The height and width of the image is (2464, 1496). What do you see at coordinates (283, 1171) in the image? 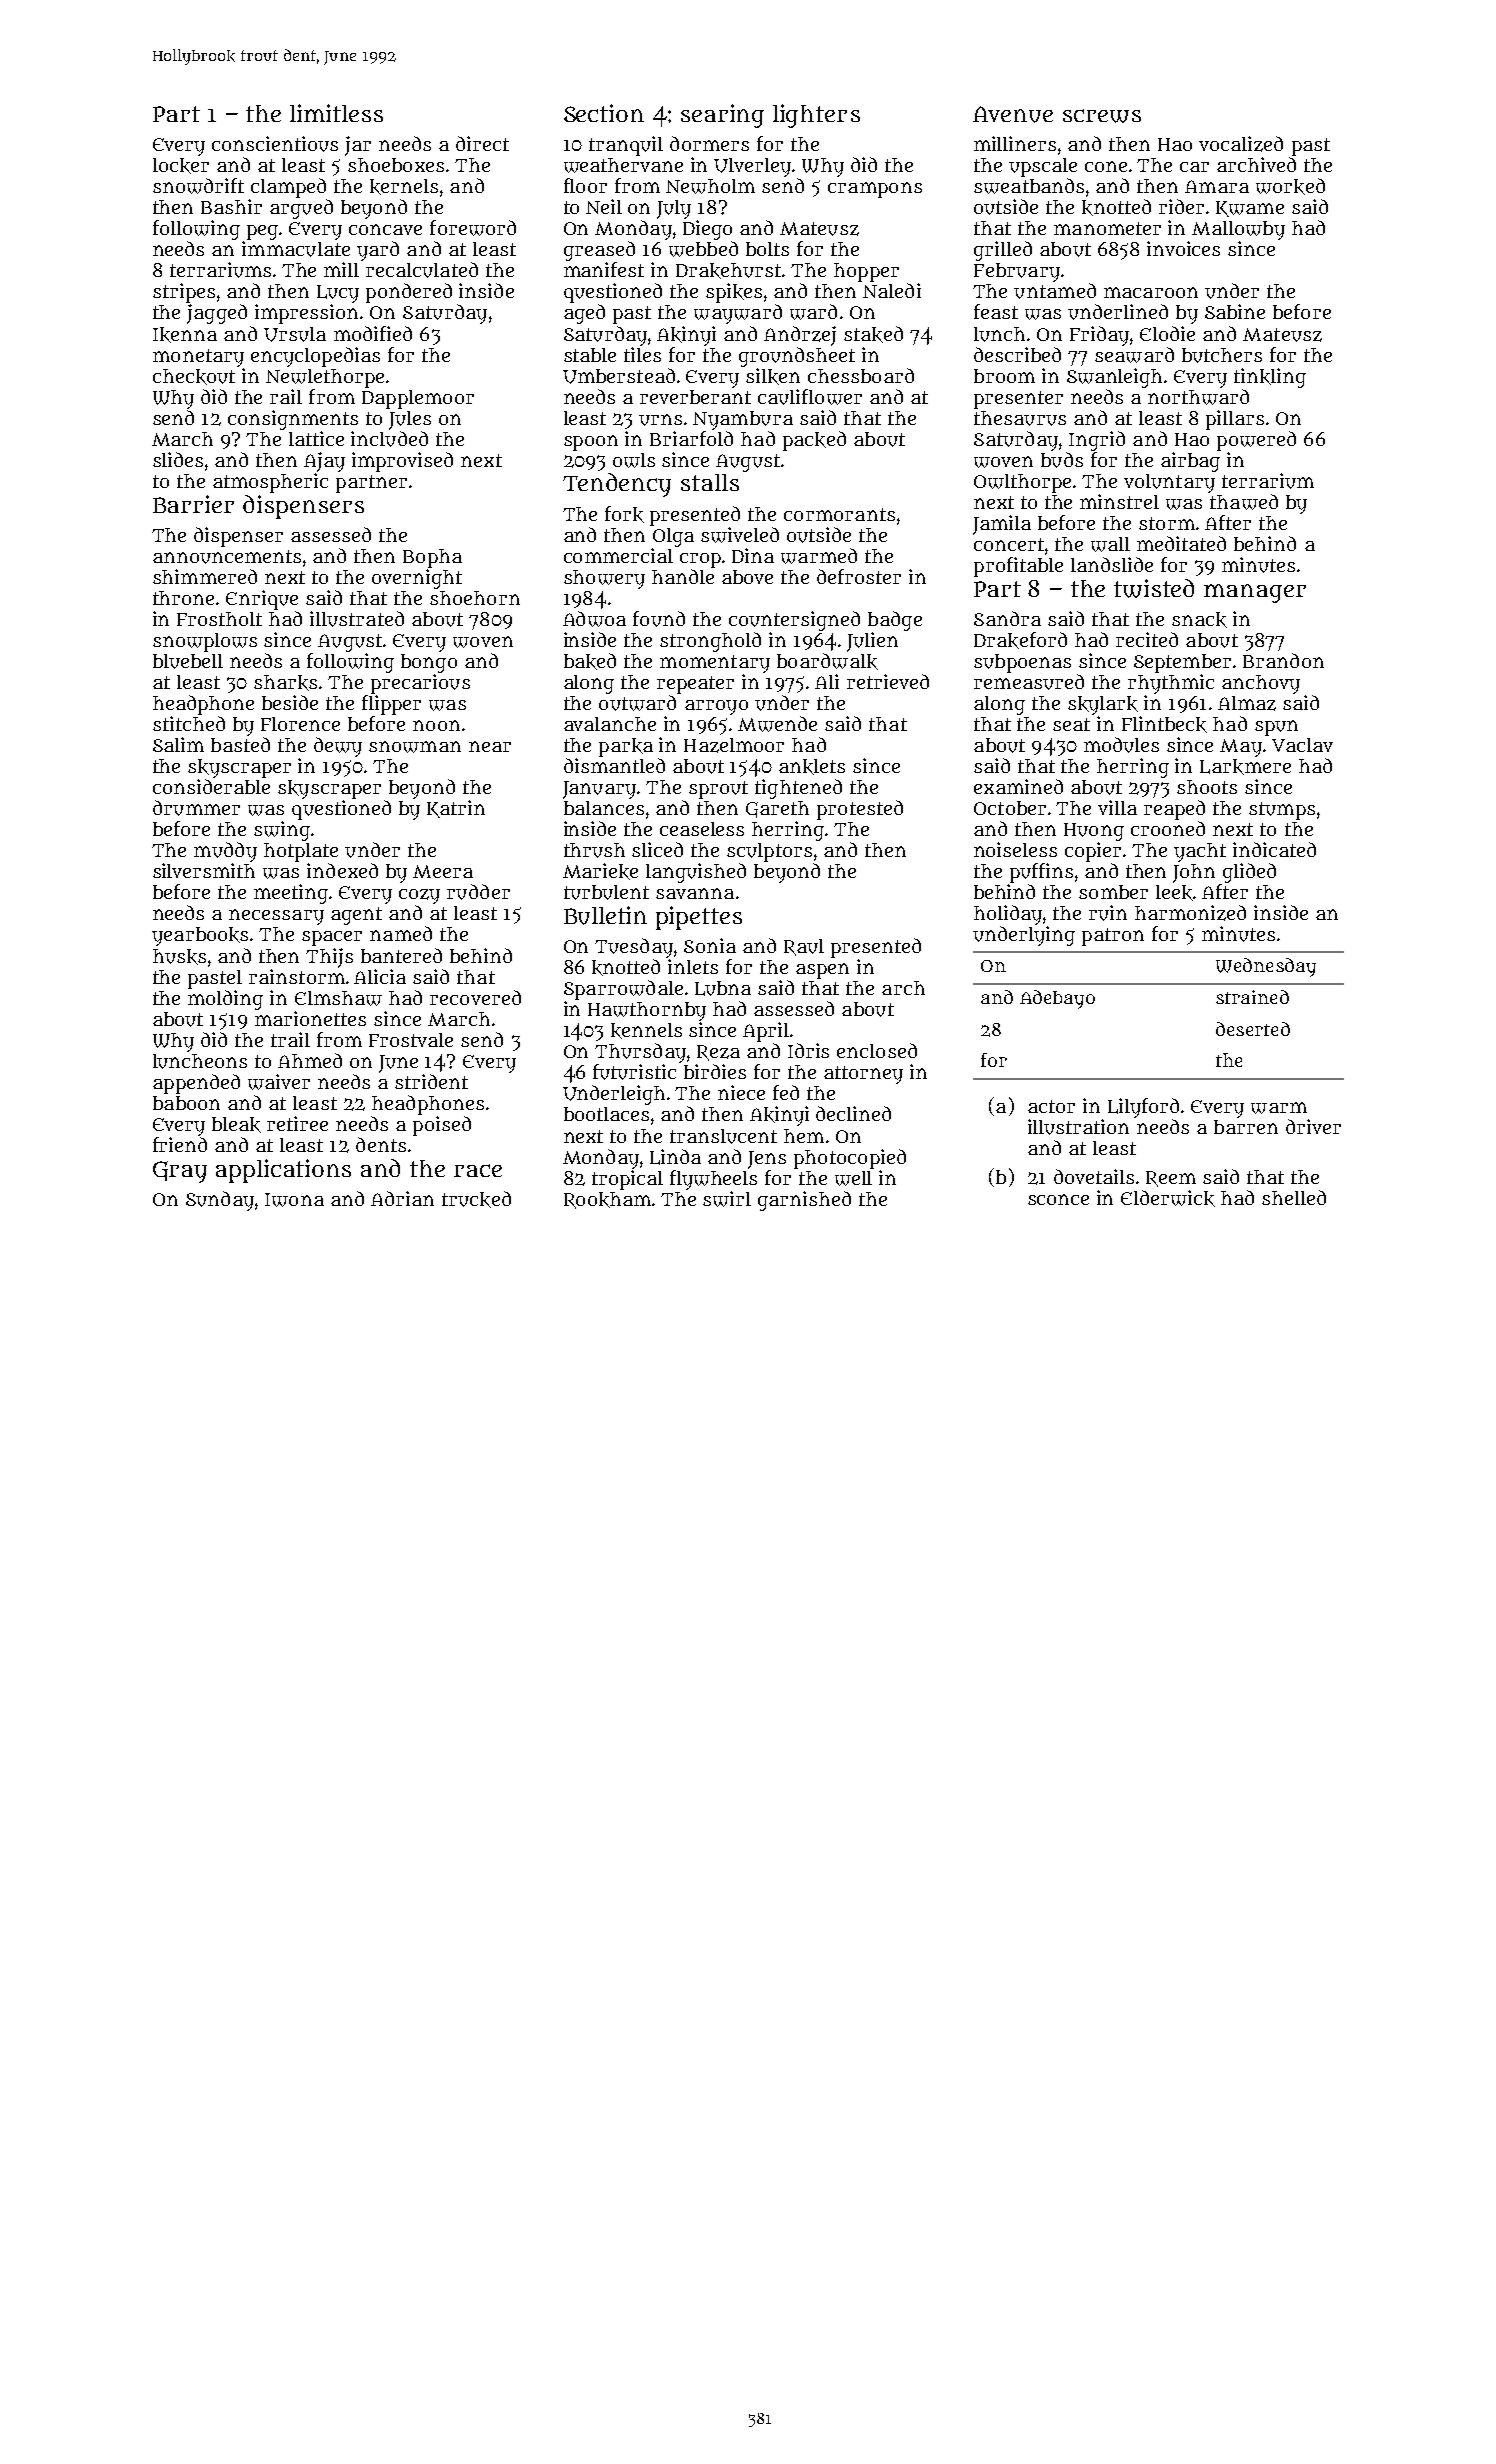
I see `applications` at bounding box center [283, 1171].
